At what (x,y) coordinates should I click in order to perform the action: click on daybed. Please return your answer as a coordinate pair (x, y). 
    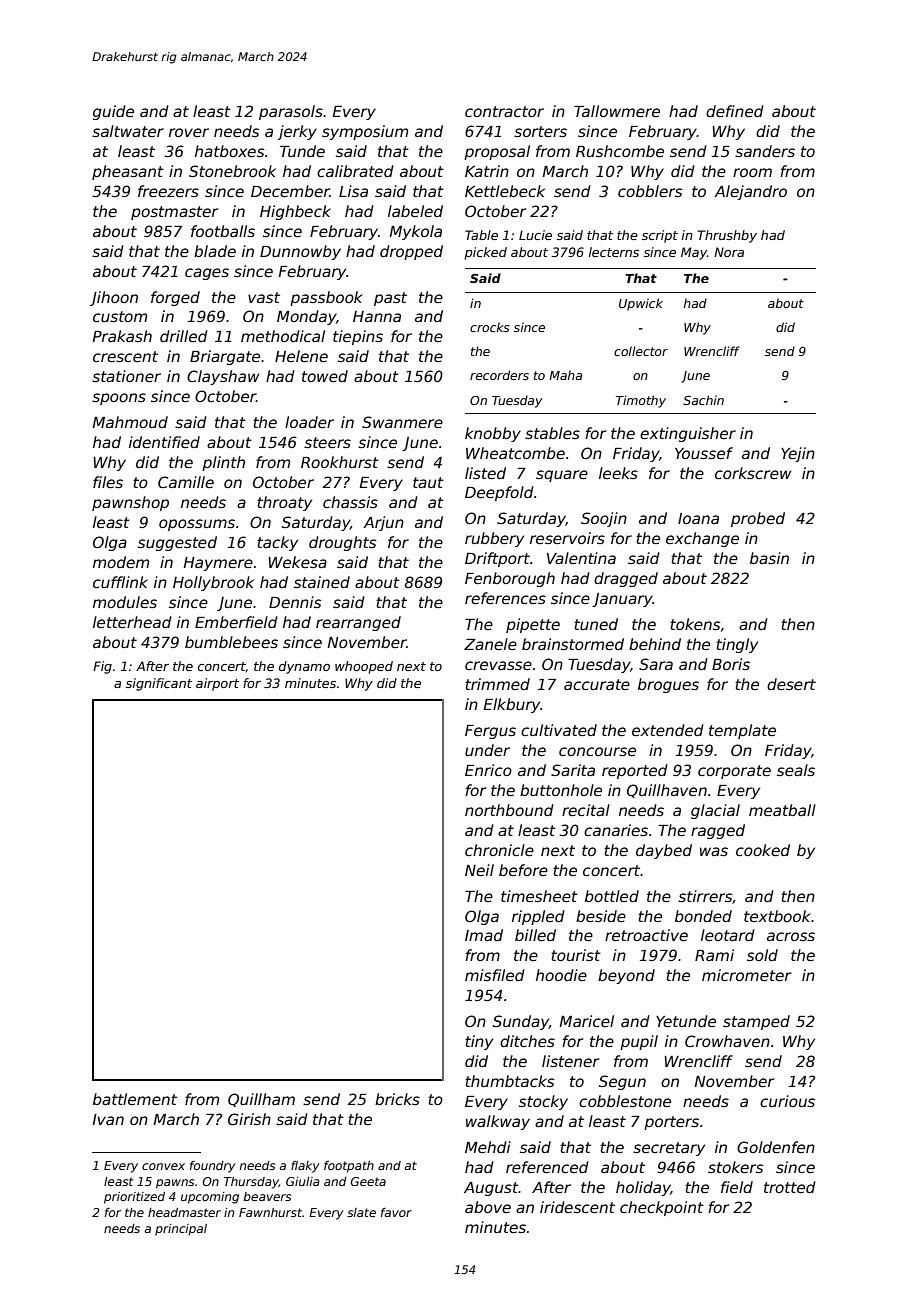
    Looking at the image, I should click on (664, 851).
